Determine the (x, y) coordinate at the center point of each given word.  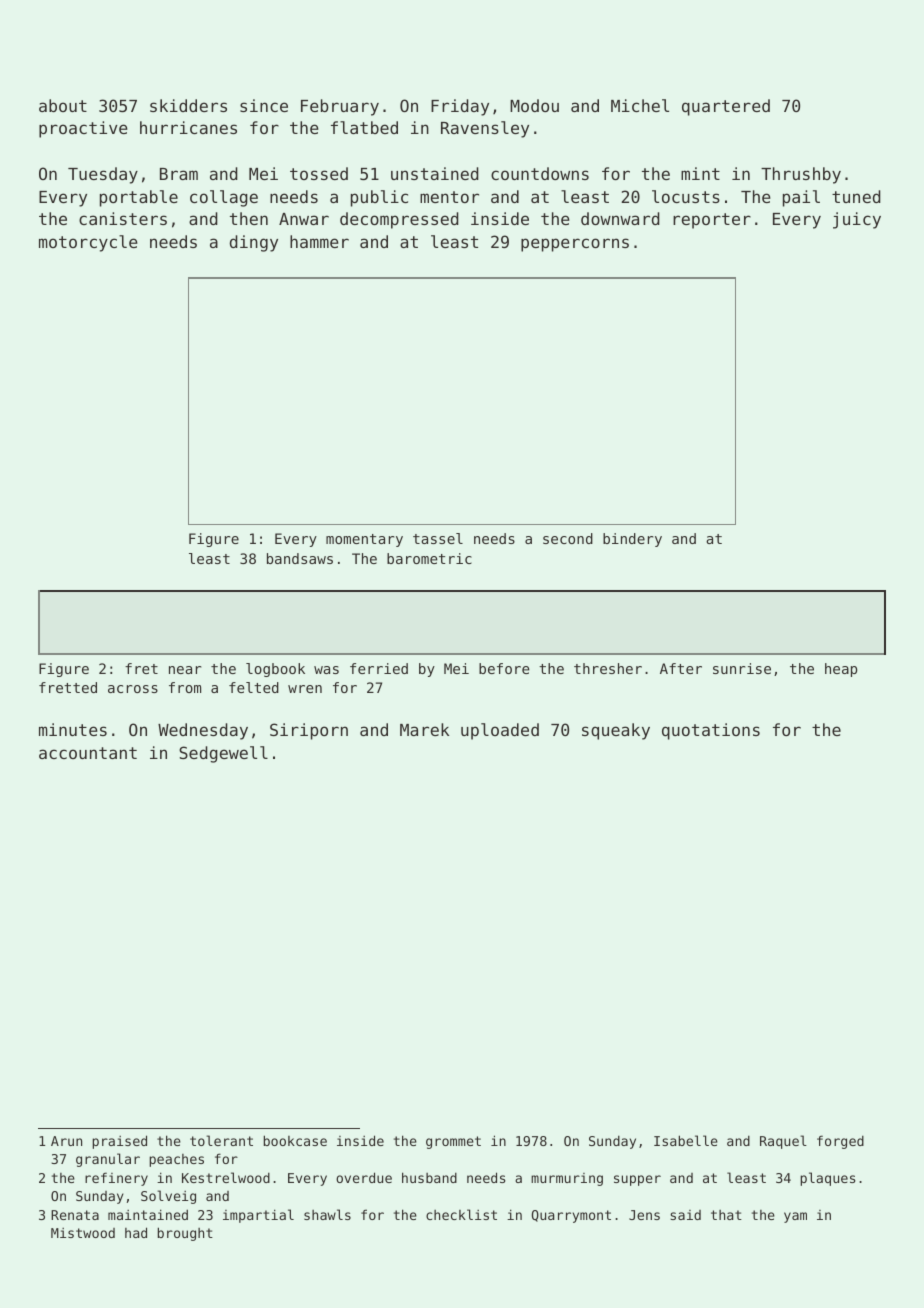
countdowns (540, 173)
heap (841, 670)
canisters (123, 218)
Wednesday (203, 731)
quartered (726, 107)
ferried (379, 668)
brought (185, 1234)
